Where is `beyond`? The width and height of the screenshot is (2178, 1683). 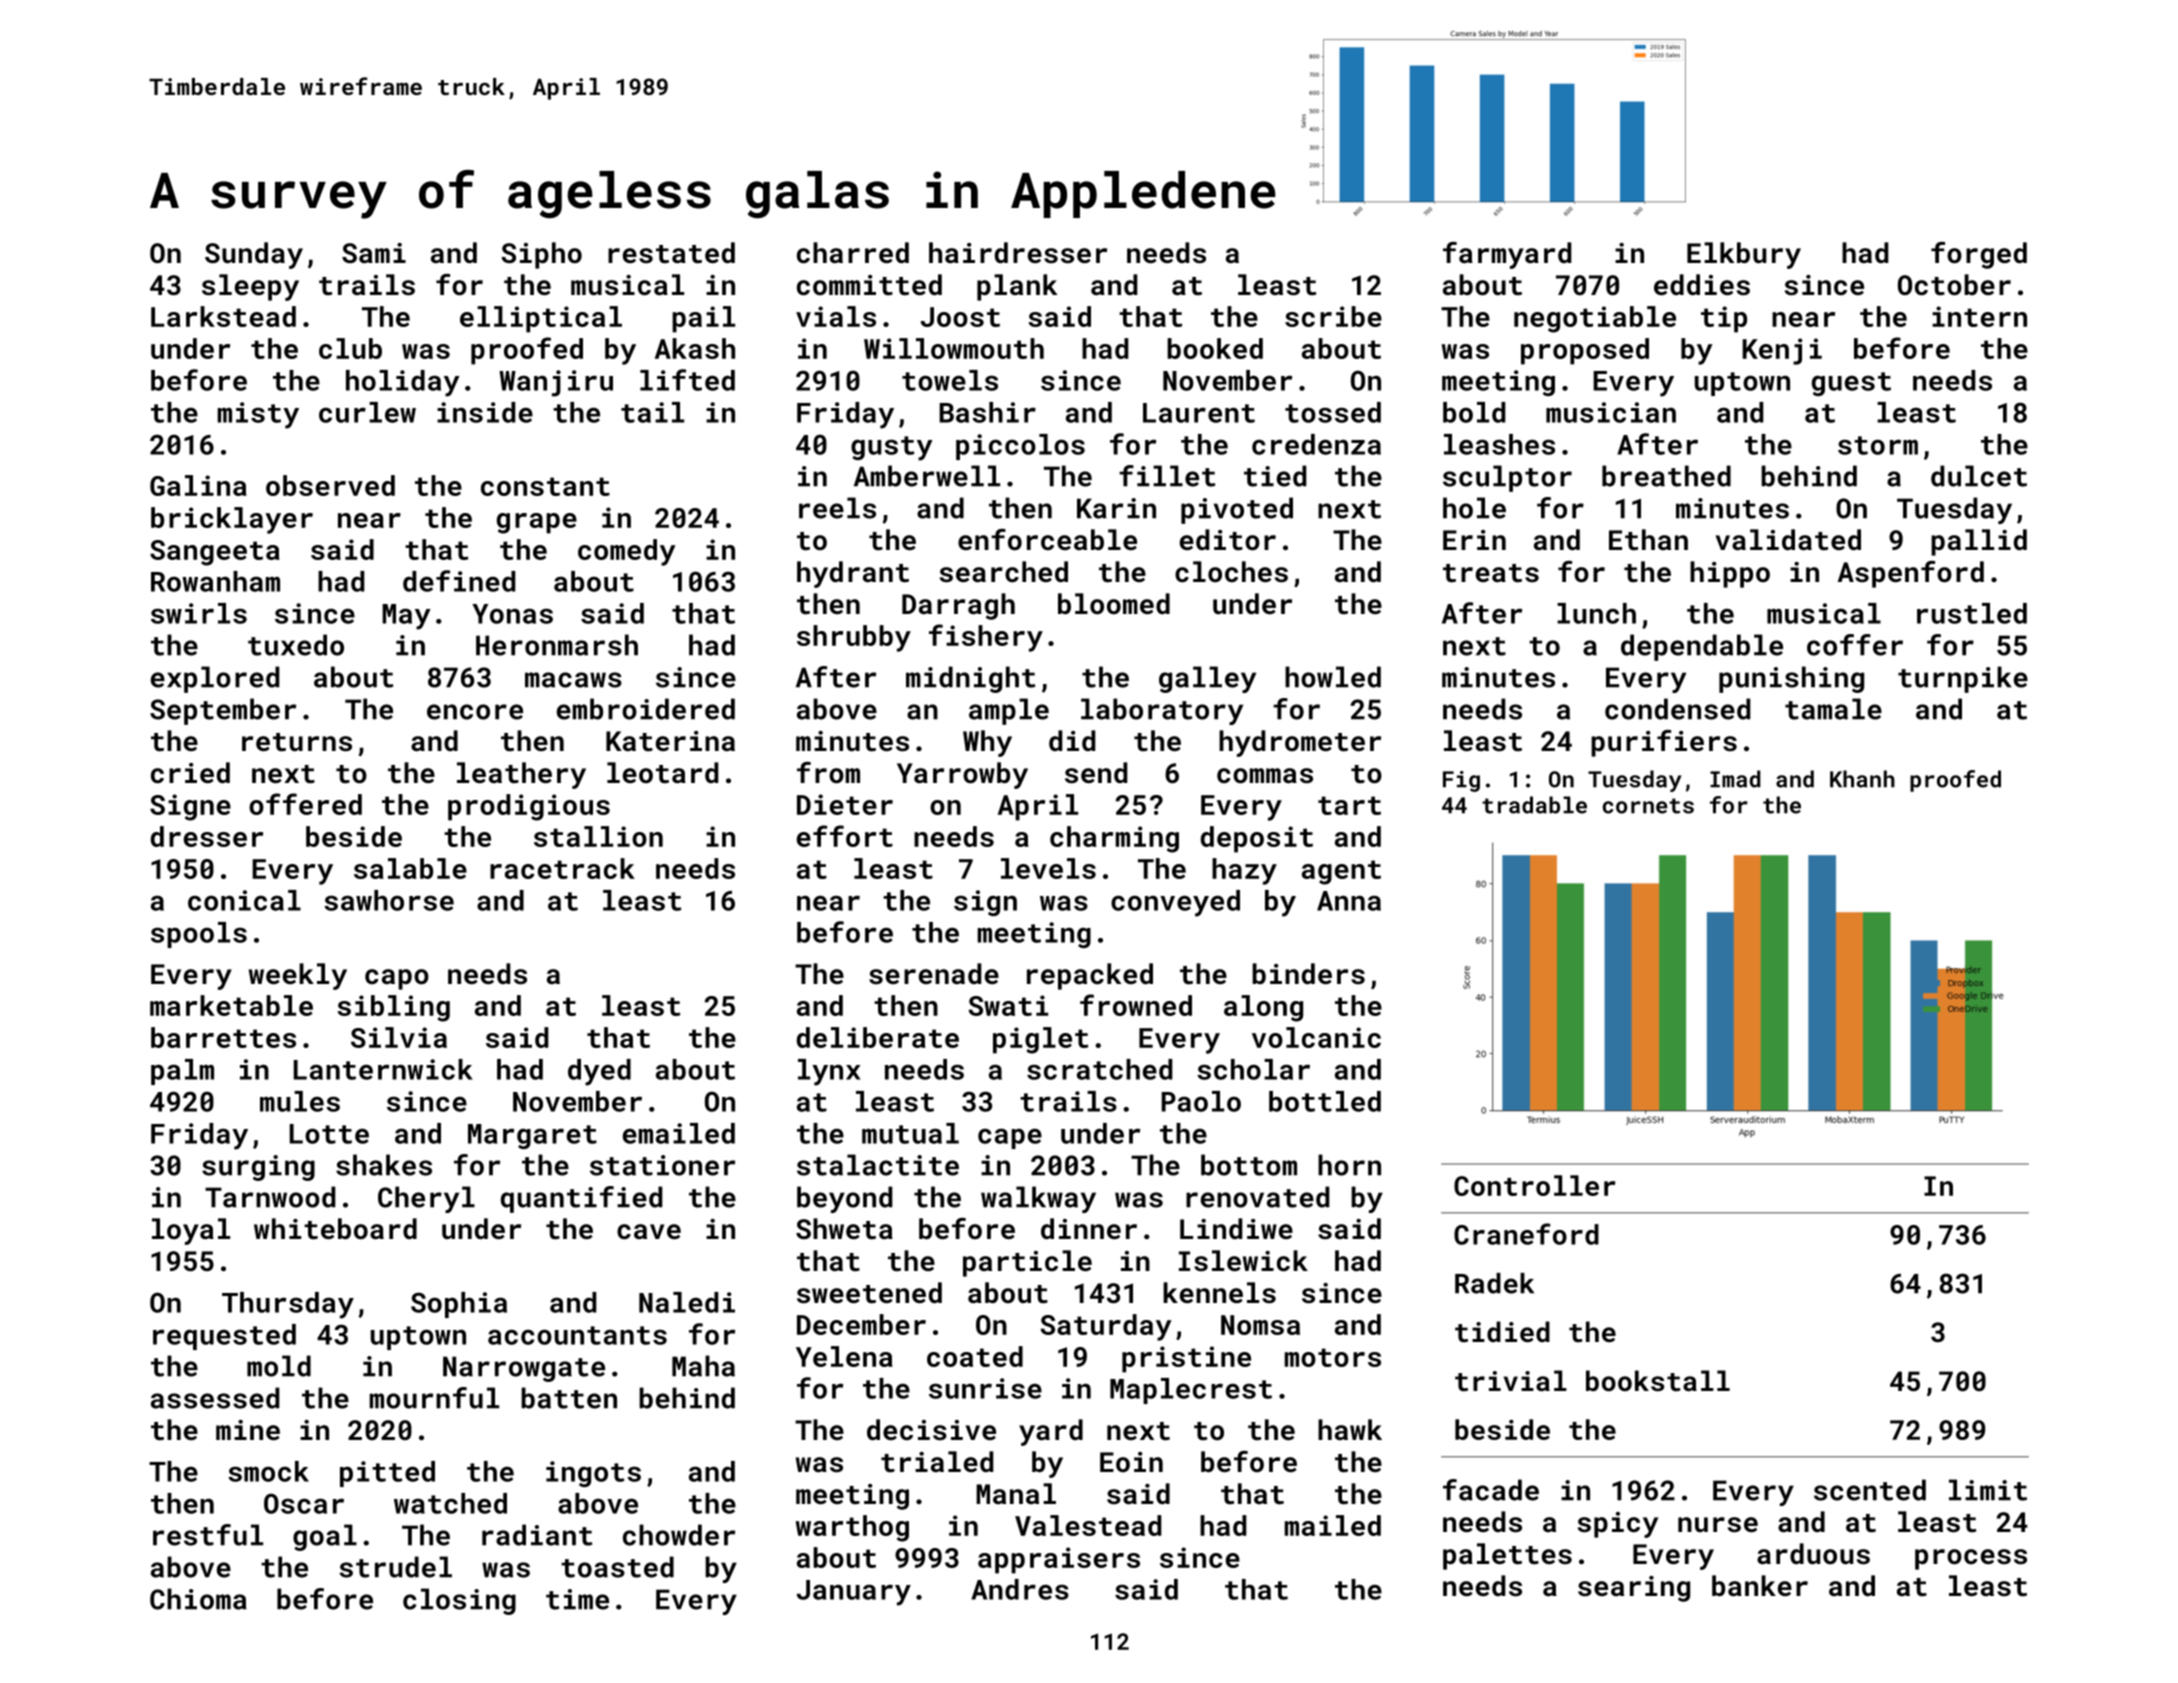
beyond is located at coordinates (844, 1199).
